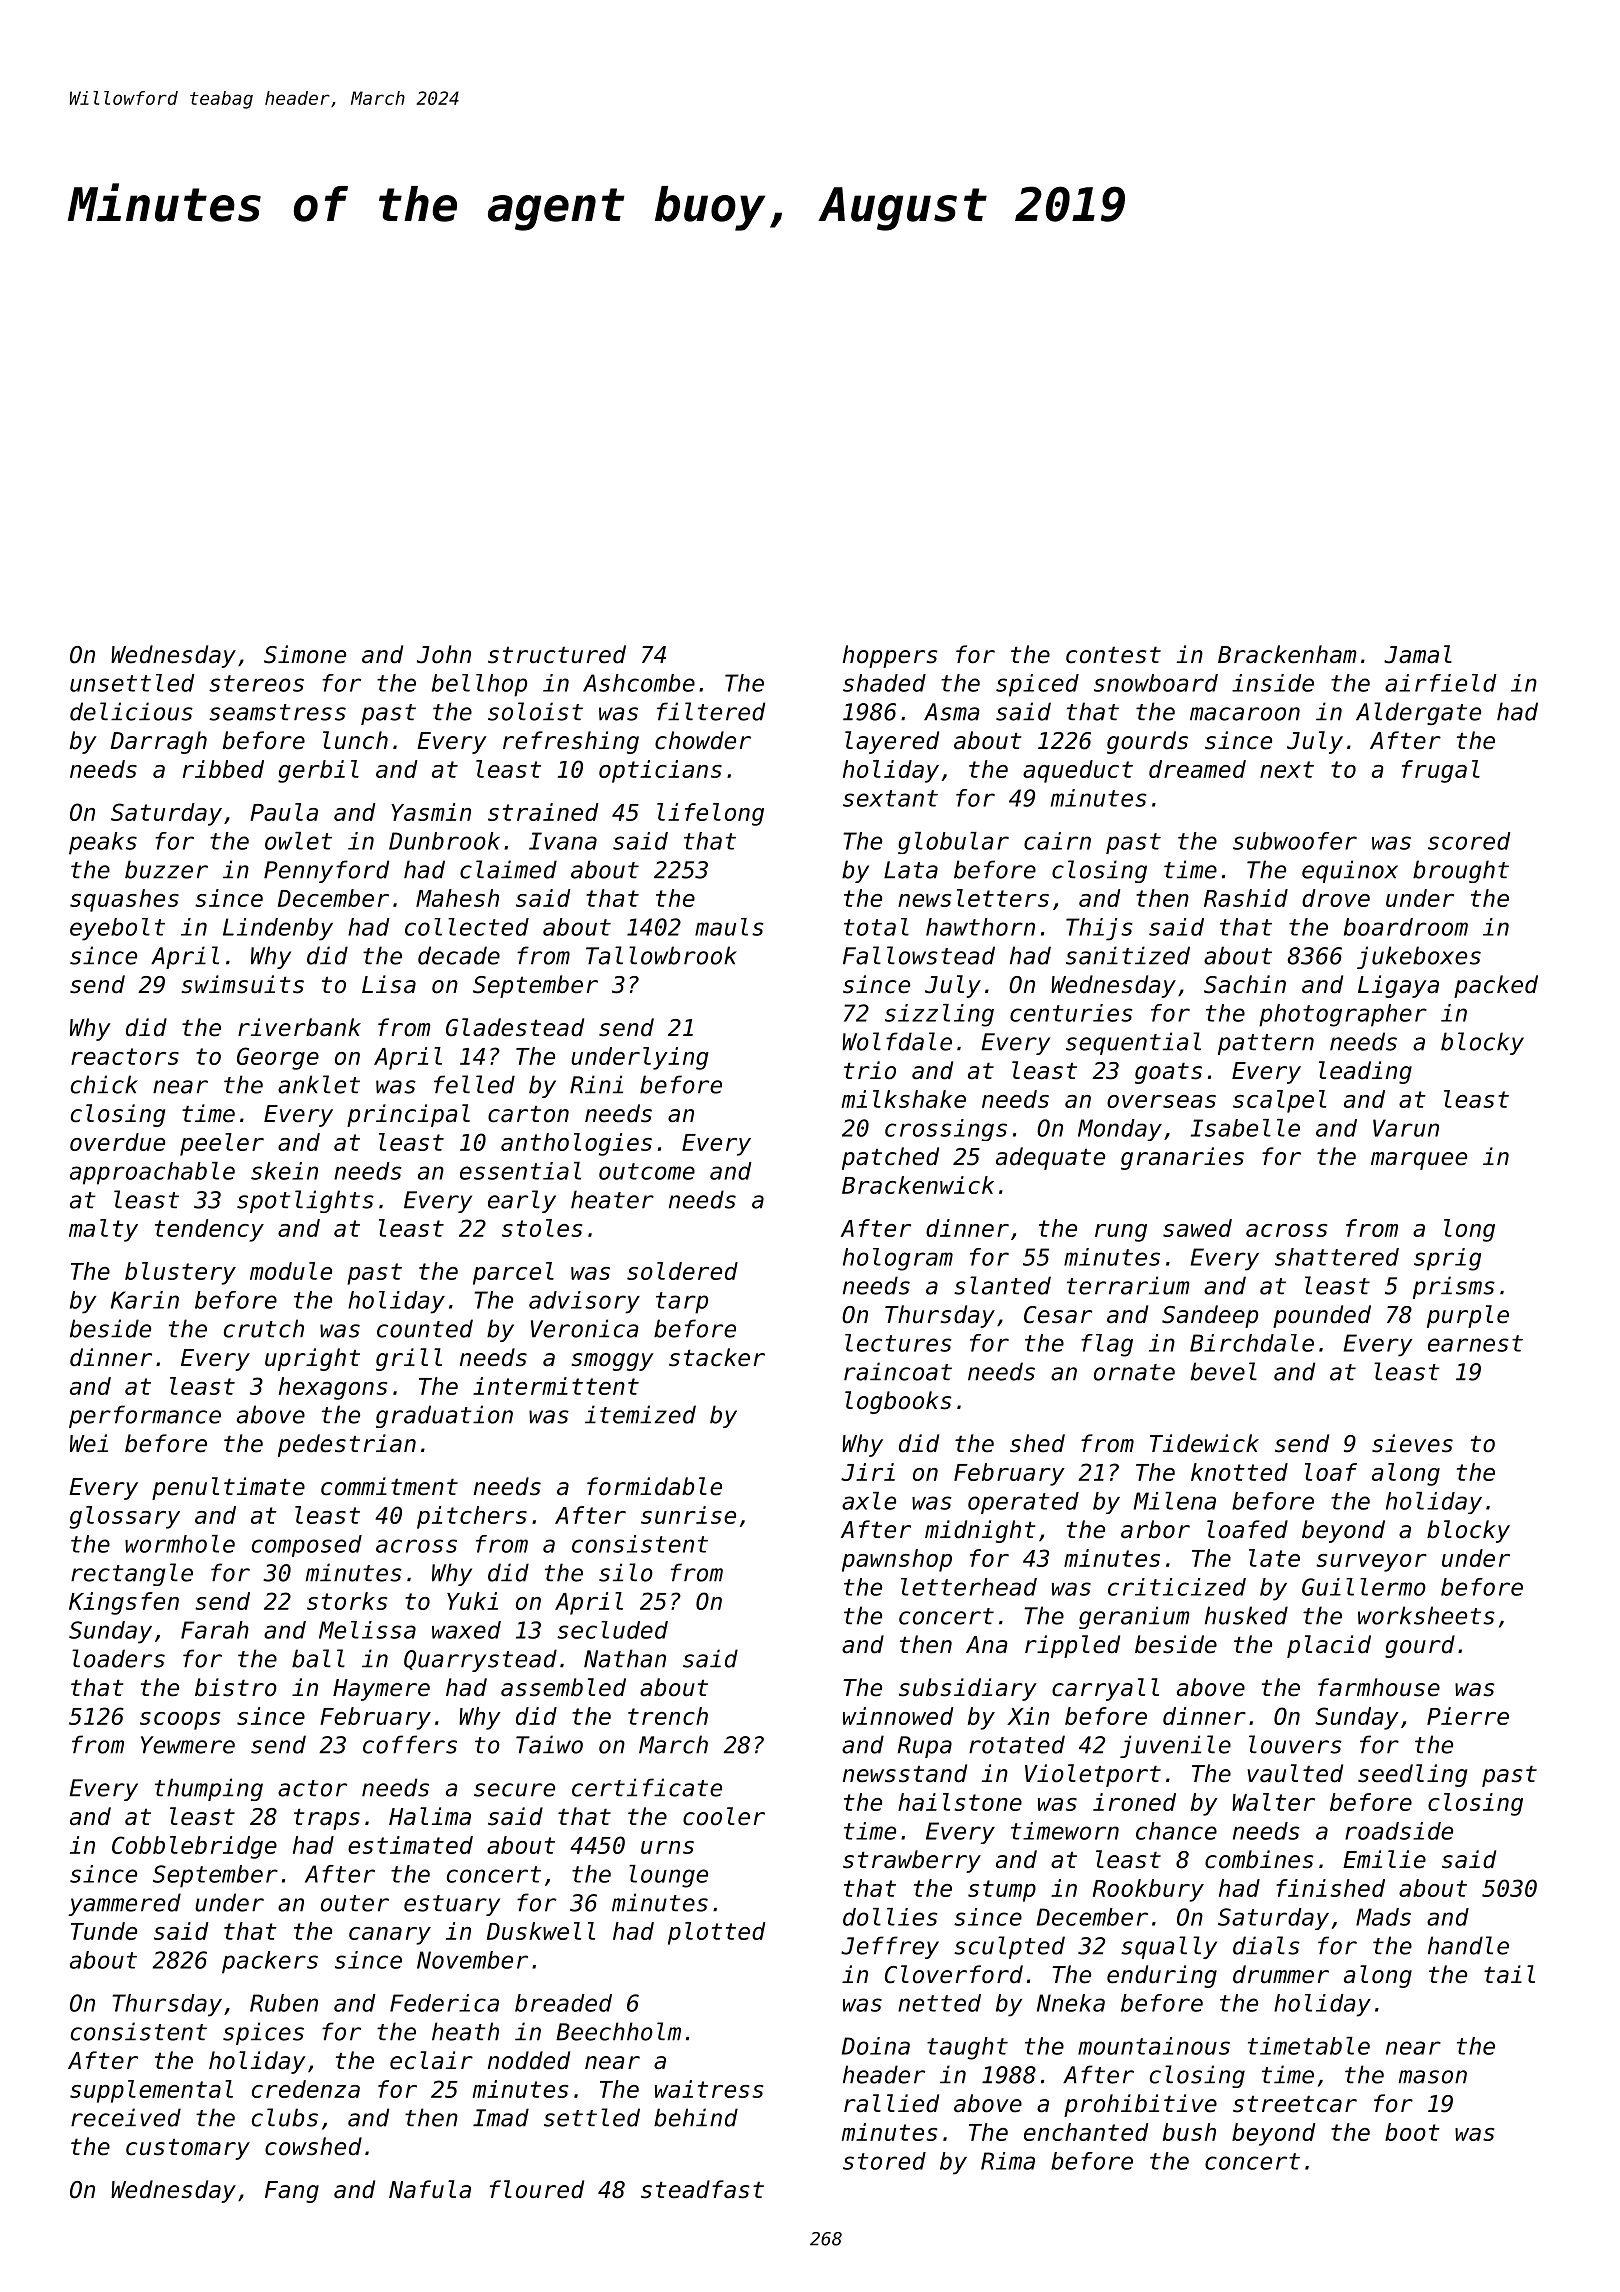 The width and height of the image is (1620, 2292). I want to click on waitress, so click(709, 2089).
